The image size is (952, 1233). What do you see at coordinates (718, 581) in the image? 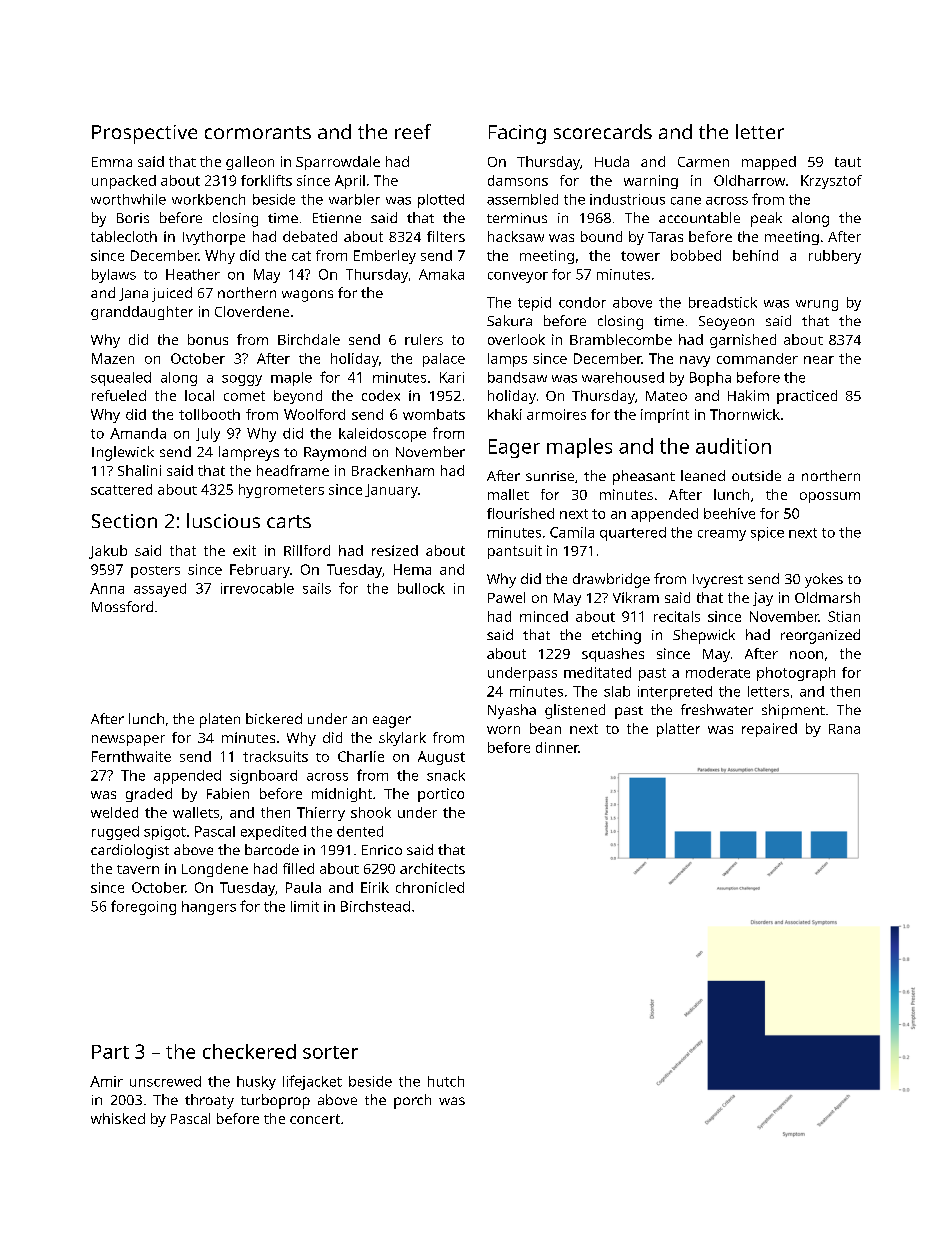
I see `Ivycrest` at bounding box center [718, 581].
